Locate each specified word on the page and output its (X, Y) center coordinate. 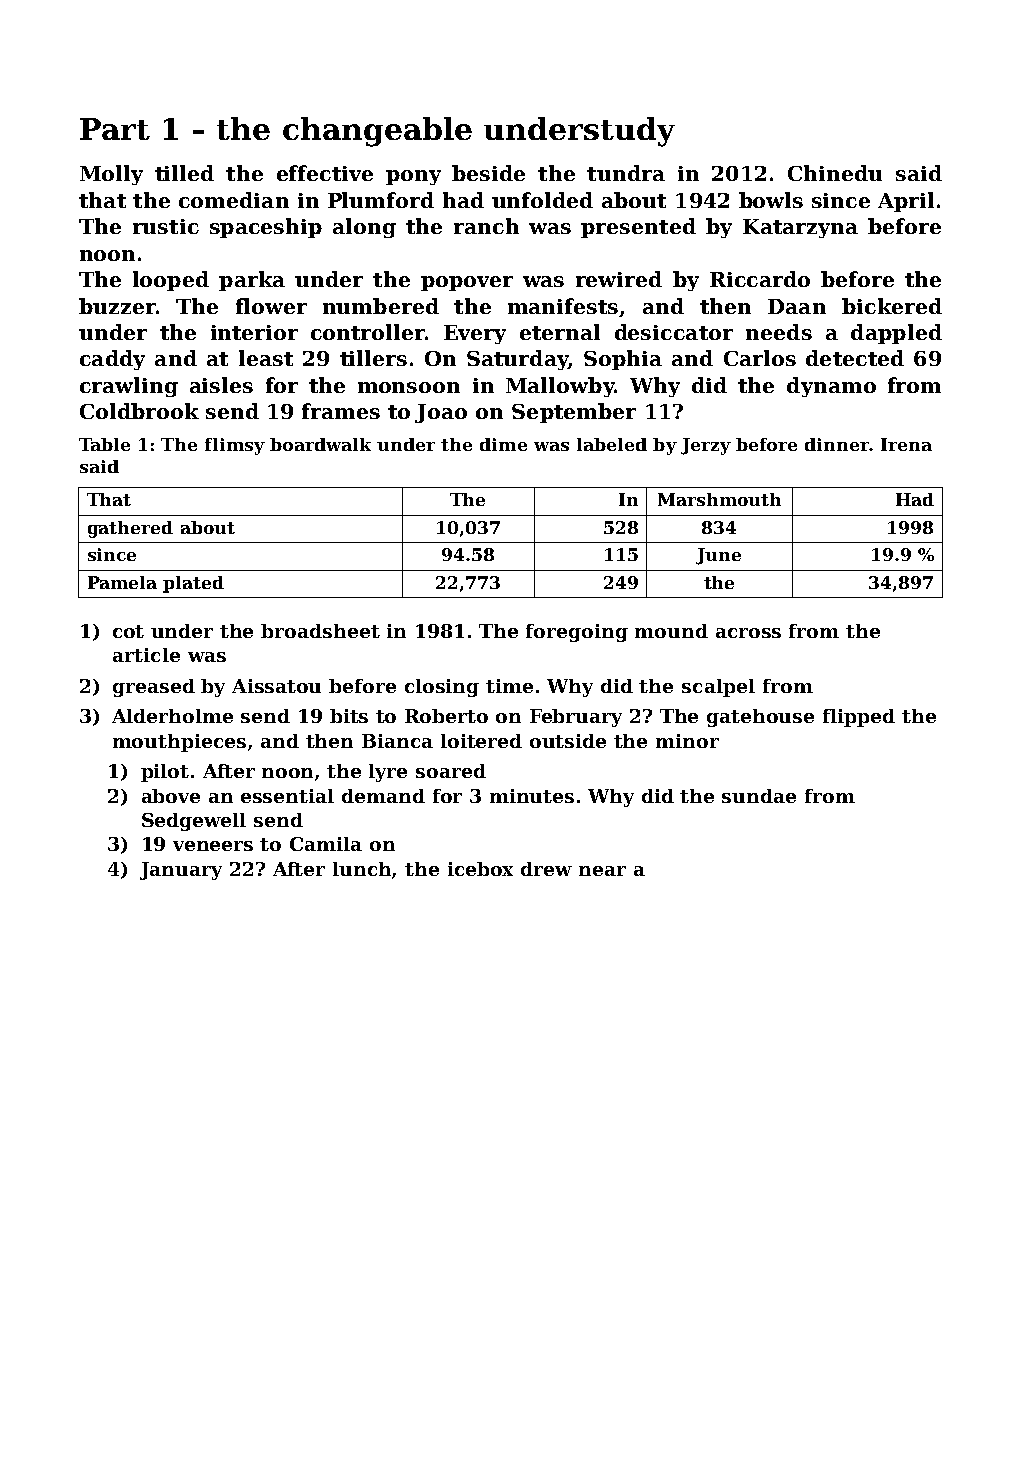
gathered (130, 529)
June (718, 556)
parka (252, 281)
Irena (906, 444)
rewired (619, 279)
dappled (896, 334)
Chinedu (835, 173)
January (181, 871)
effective (325, 173)
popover (467, 283)
